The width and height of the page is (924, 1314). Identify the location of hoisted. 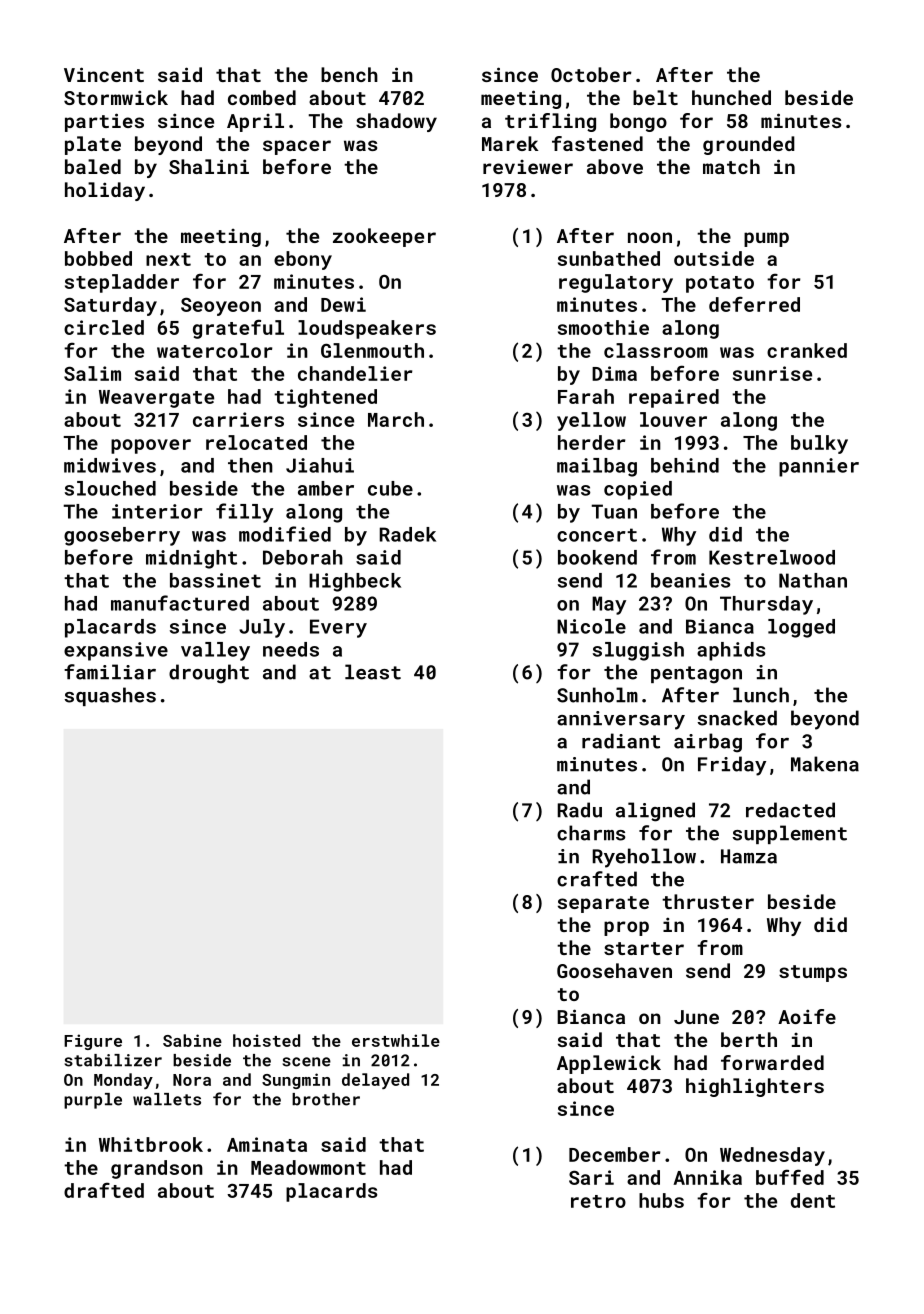
(266, 1040).
